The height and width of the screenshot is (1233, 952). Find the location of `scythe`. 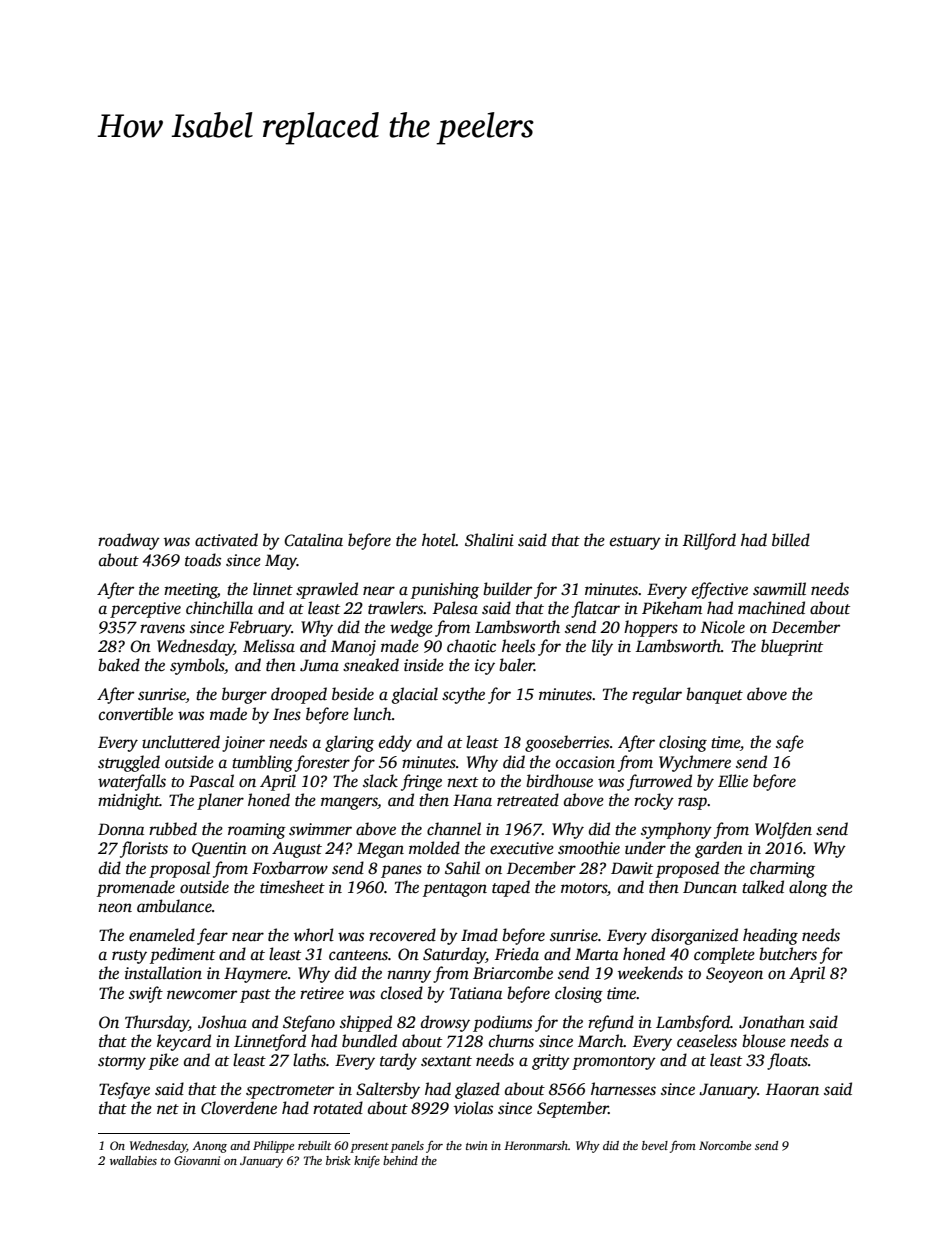

scythe is located at coordinates (463, 695).
